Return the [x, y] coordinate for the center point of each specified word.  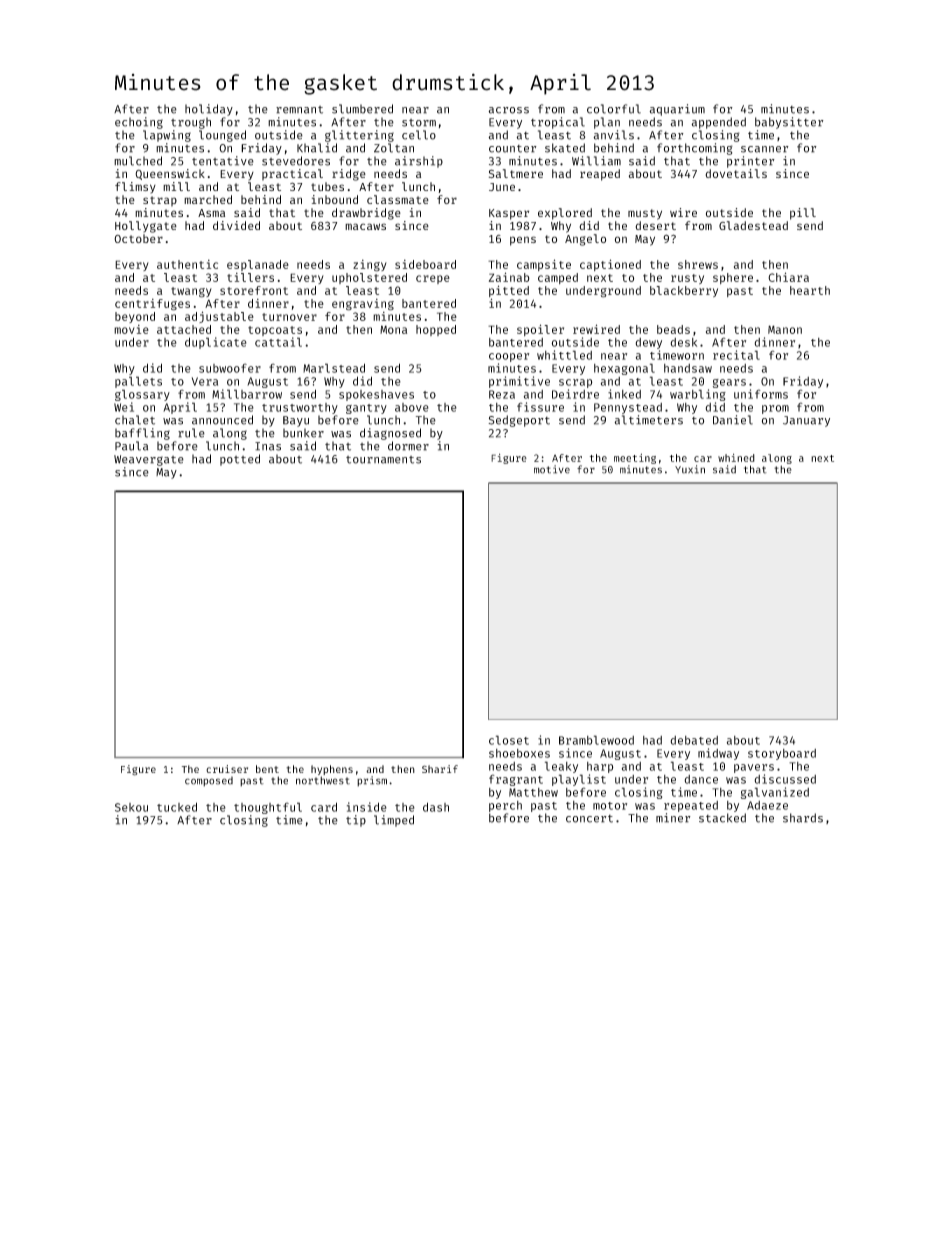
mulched [138, 161]
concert [589, 819]
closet [509, 740]
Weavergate [149, 460]
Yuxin [690, 469]
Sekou [131, 807]
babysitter [789, 123]
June [502, 187]
